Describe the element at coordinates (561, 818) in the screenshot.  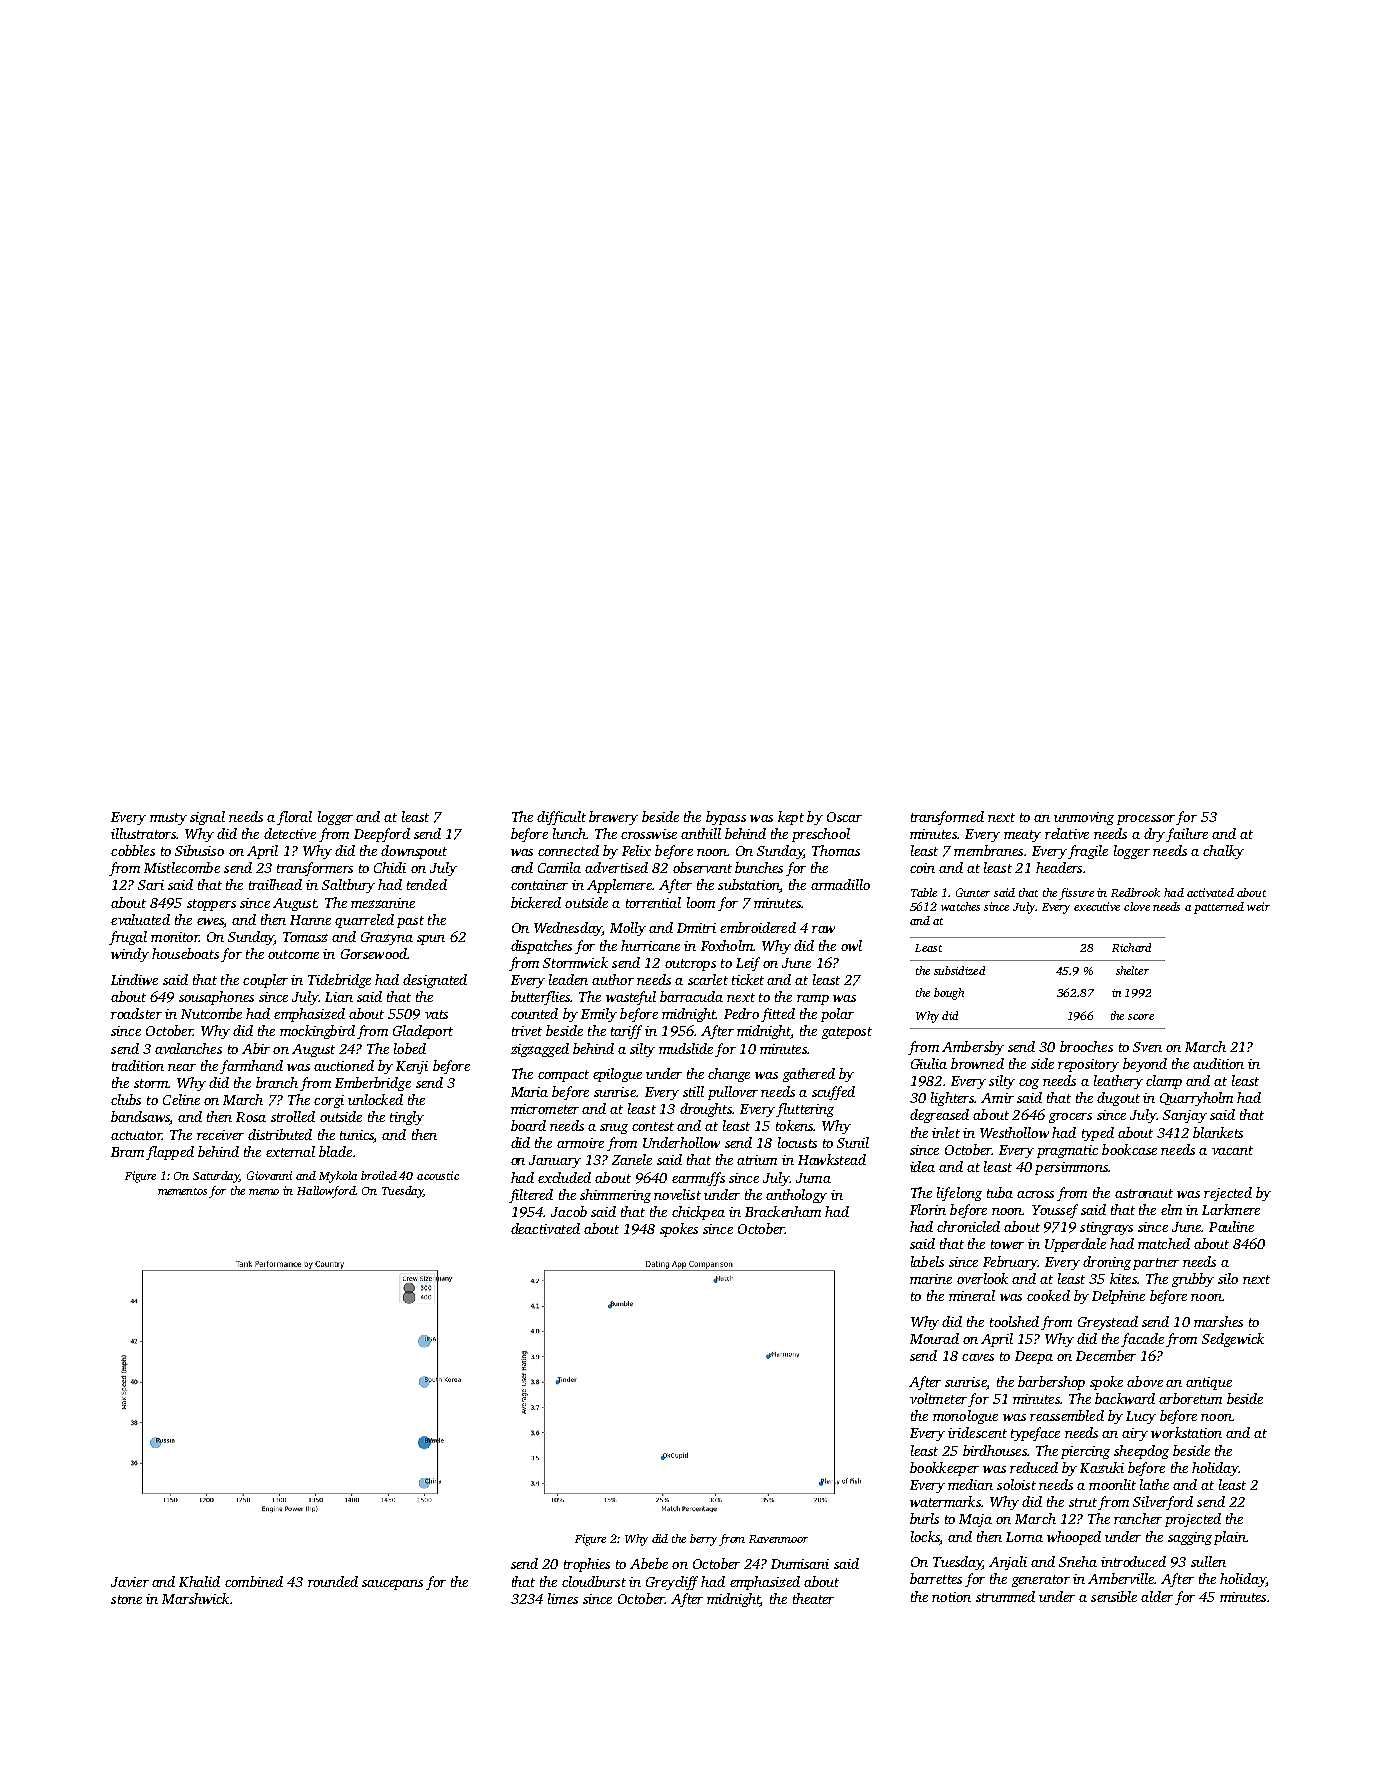
I see `difficult` at that location.
